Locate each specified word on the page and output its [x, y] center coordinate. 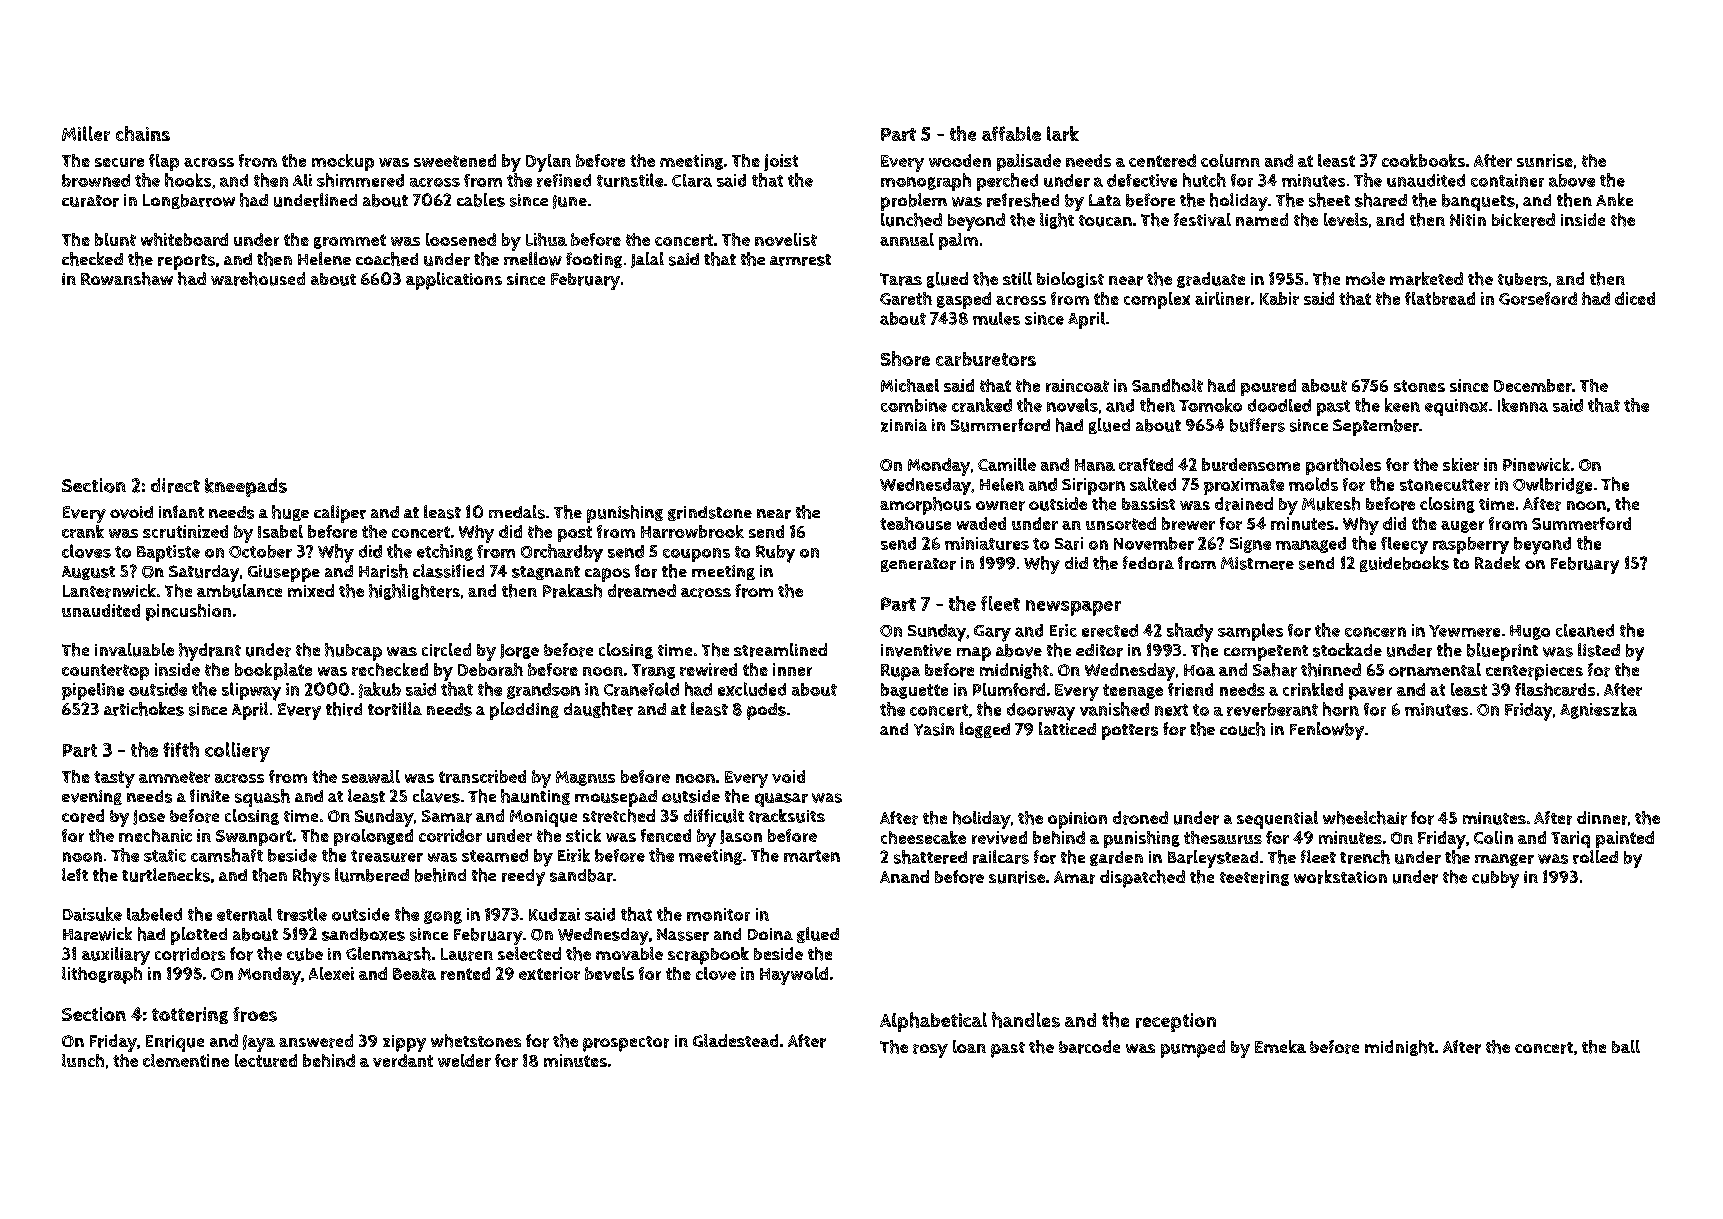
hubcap [353, 652]
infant [181, 511]
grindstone [710, 513]
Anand [904, 876]
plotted [199, 936]
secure [119, 162]
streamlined [780, 650]
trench [1365, 857]
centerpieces [1534, 672]
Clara [692, 180]
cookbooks [1423, 160]
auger [1462, 527]
